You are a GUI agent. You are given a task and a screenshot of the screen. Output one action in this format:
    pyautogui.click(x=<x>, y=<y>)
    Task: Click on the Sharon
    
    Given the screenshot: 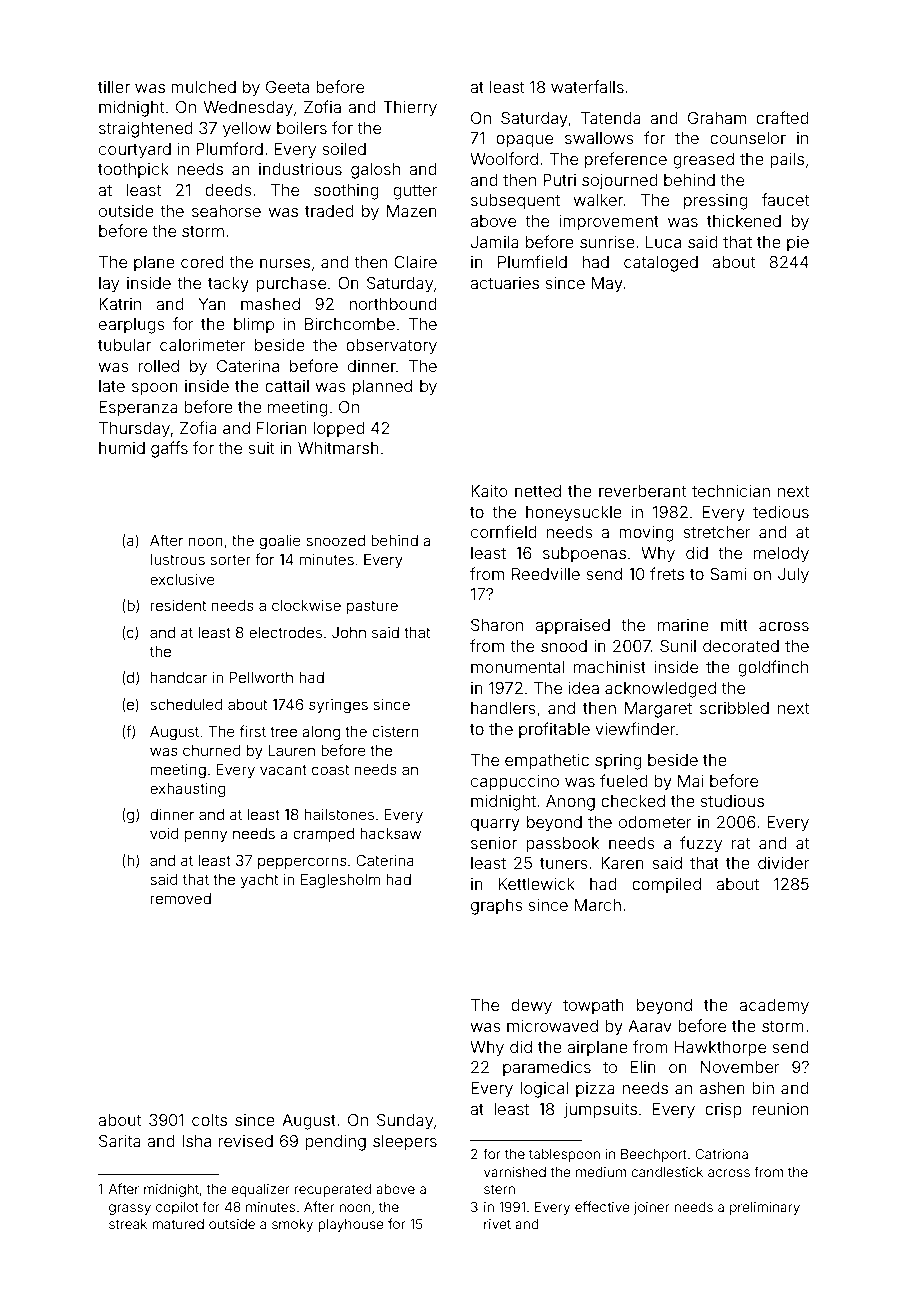 What is the action you would take?
    pyautogui.click(x=497, y=625)
